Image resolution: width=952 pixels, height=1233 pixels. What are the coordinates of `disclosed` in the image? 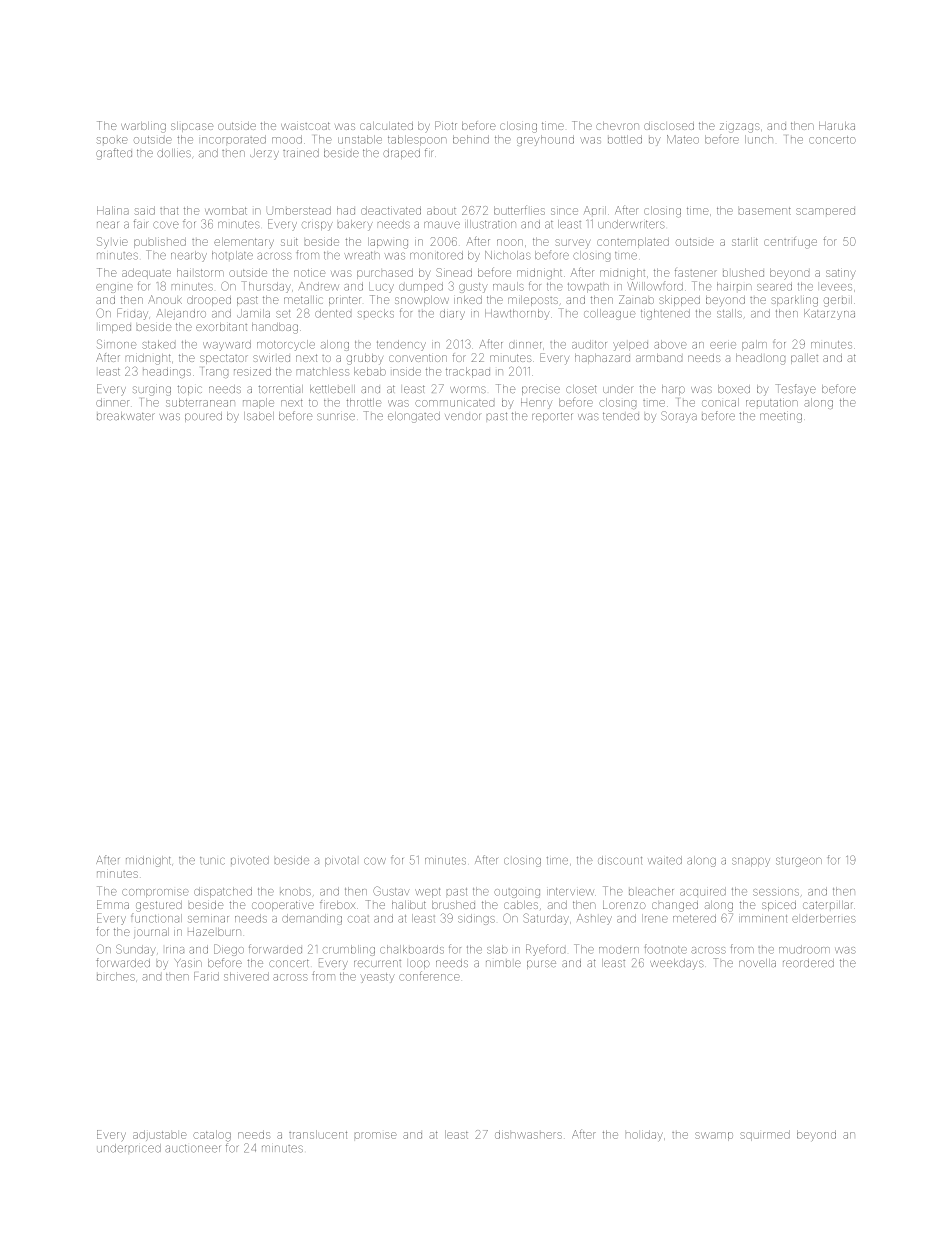 It's located at (669, 126).
